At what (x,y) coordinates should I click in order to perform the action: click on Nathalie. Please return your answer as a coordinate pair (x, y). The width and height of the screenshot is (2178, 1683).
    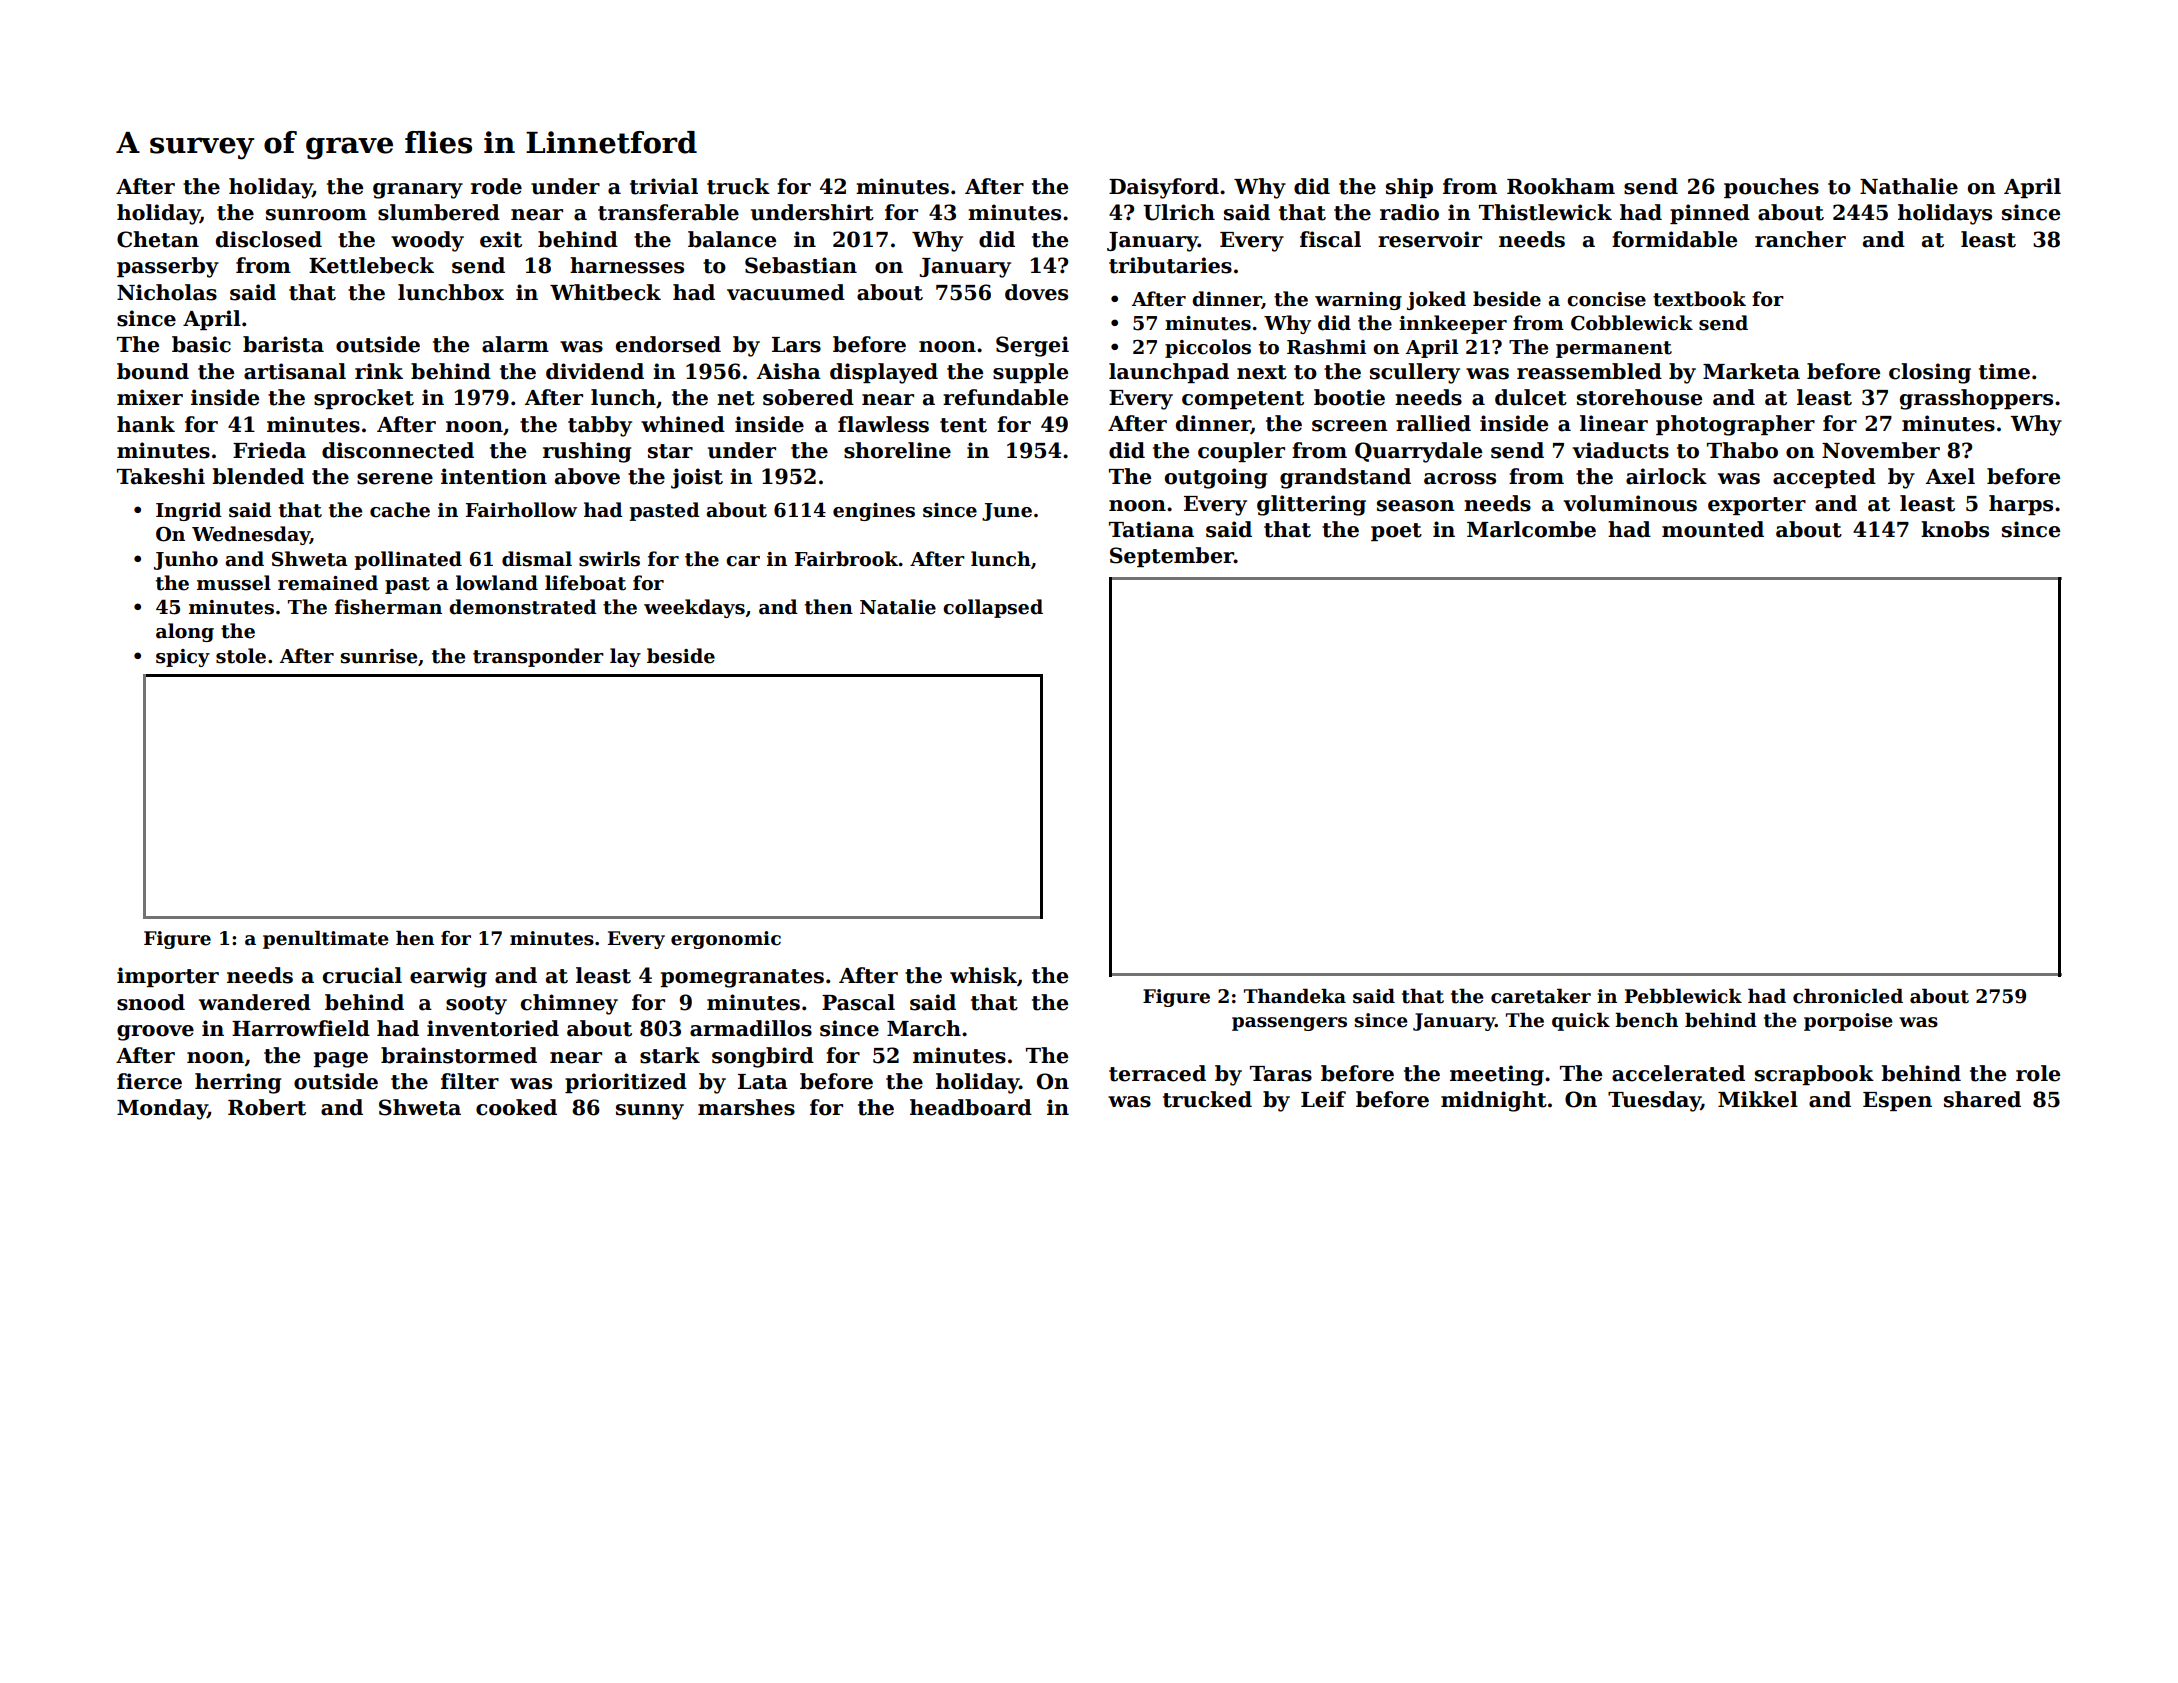
    Looking at the image, I should click on (1909, 186).
